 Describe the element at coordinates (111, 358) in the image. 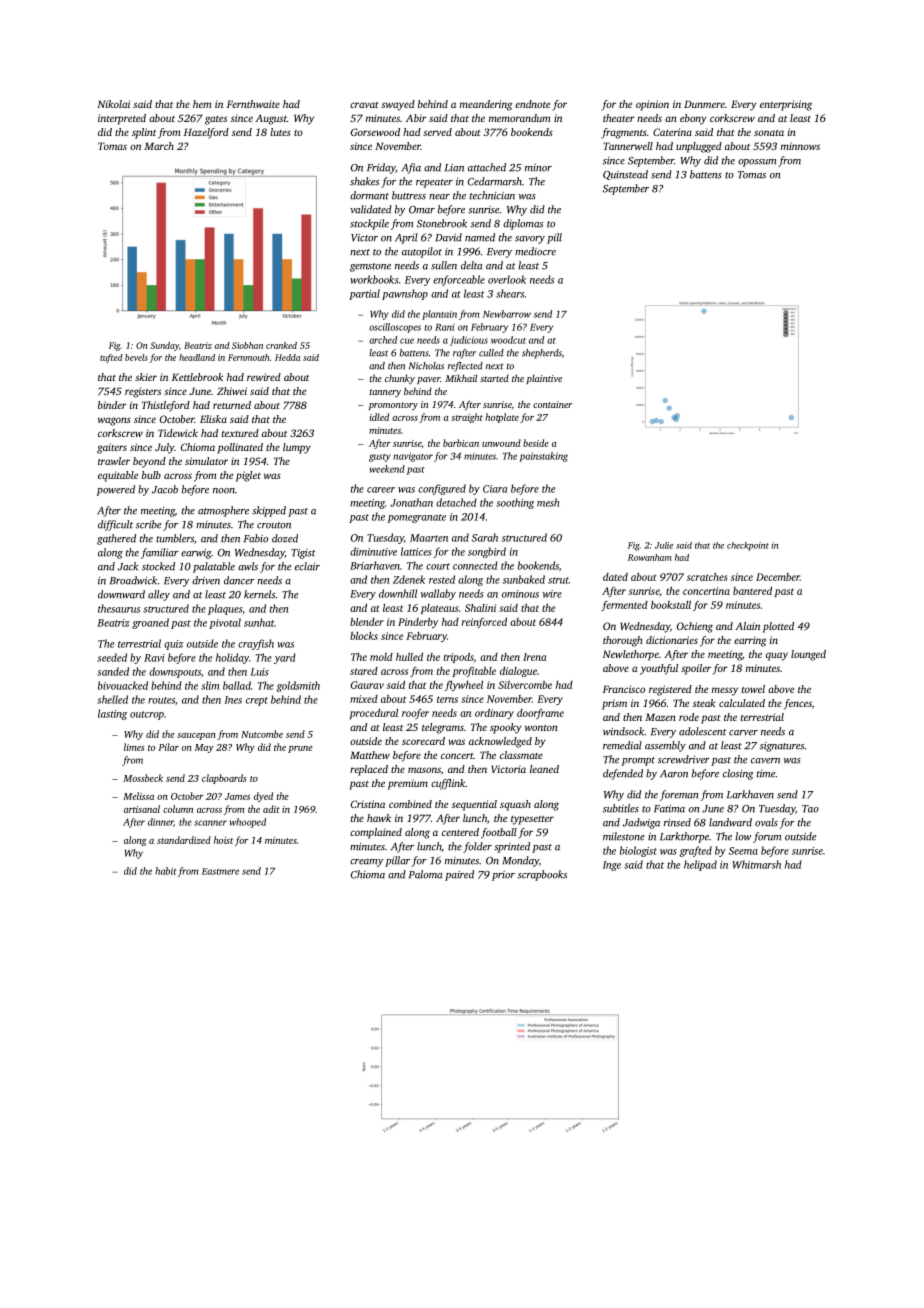

I see `tufted` at that location.
